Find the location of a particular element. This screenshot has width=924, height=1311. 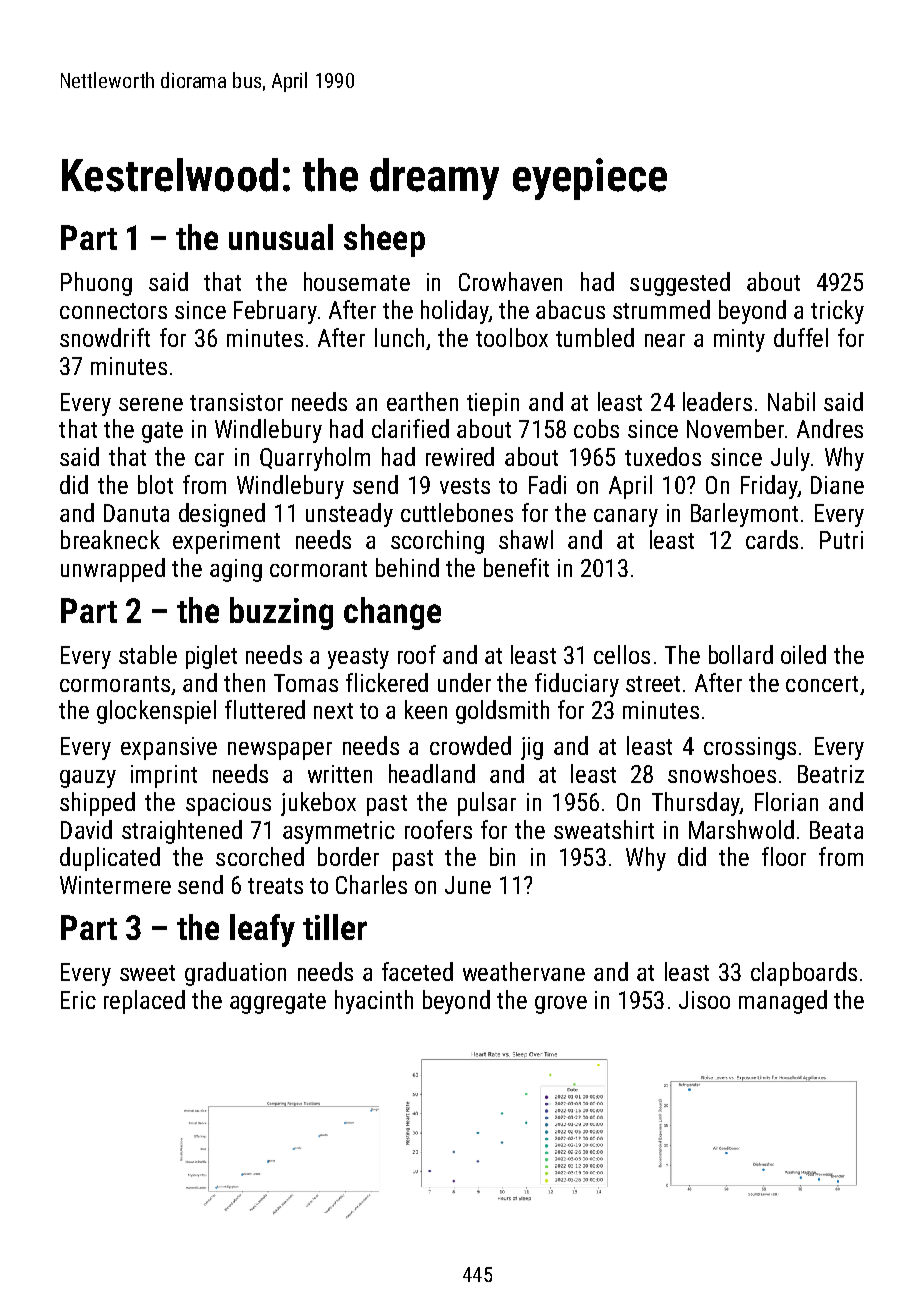

unwrapped is located at coordinates (113, 570).
